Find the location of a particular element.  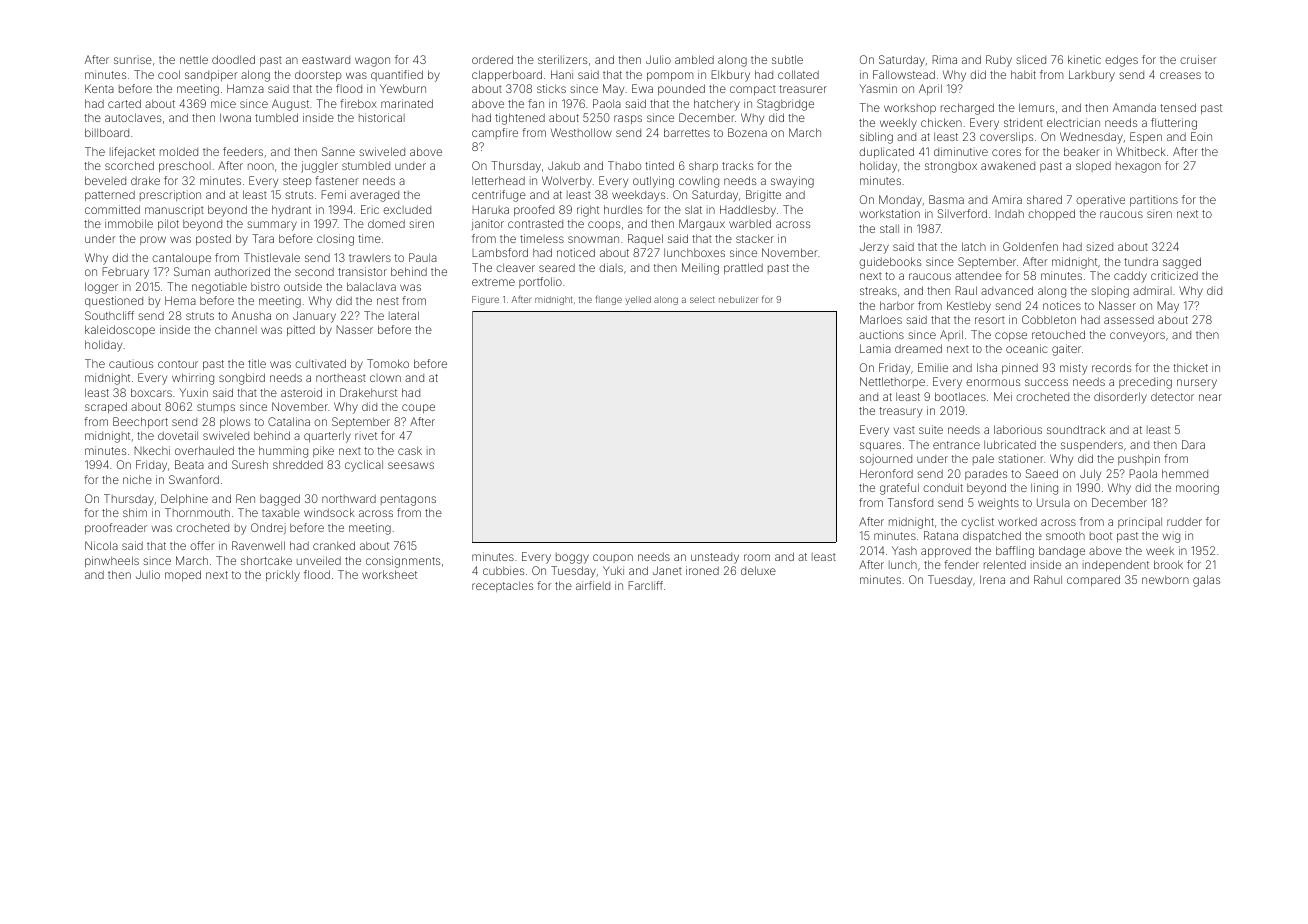

ambled is located at coordinates (694, 59).
